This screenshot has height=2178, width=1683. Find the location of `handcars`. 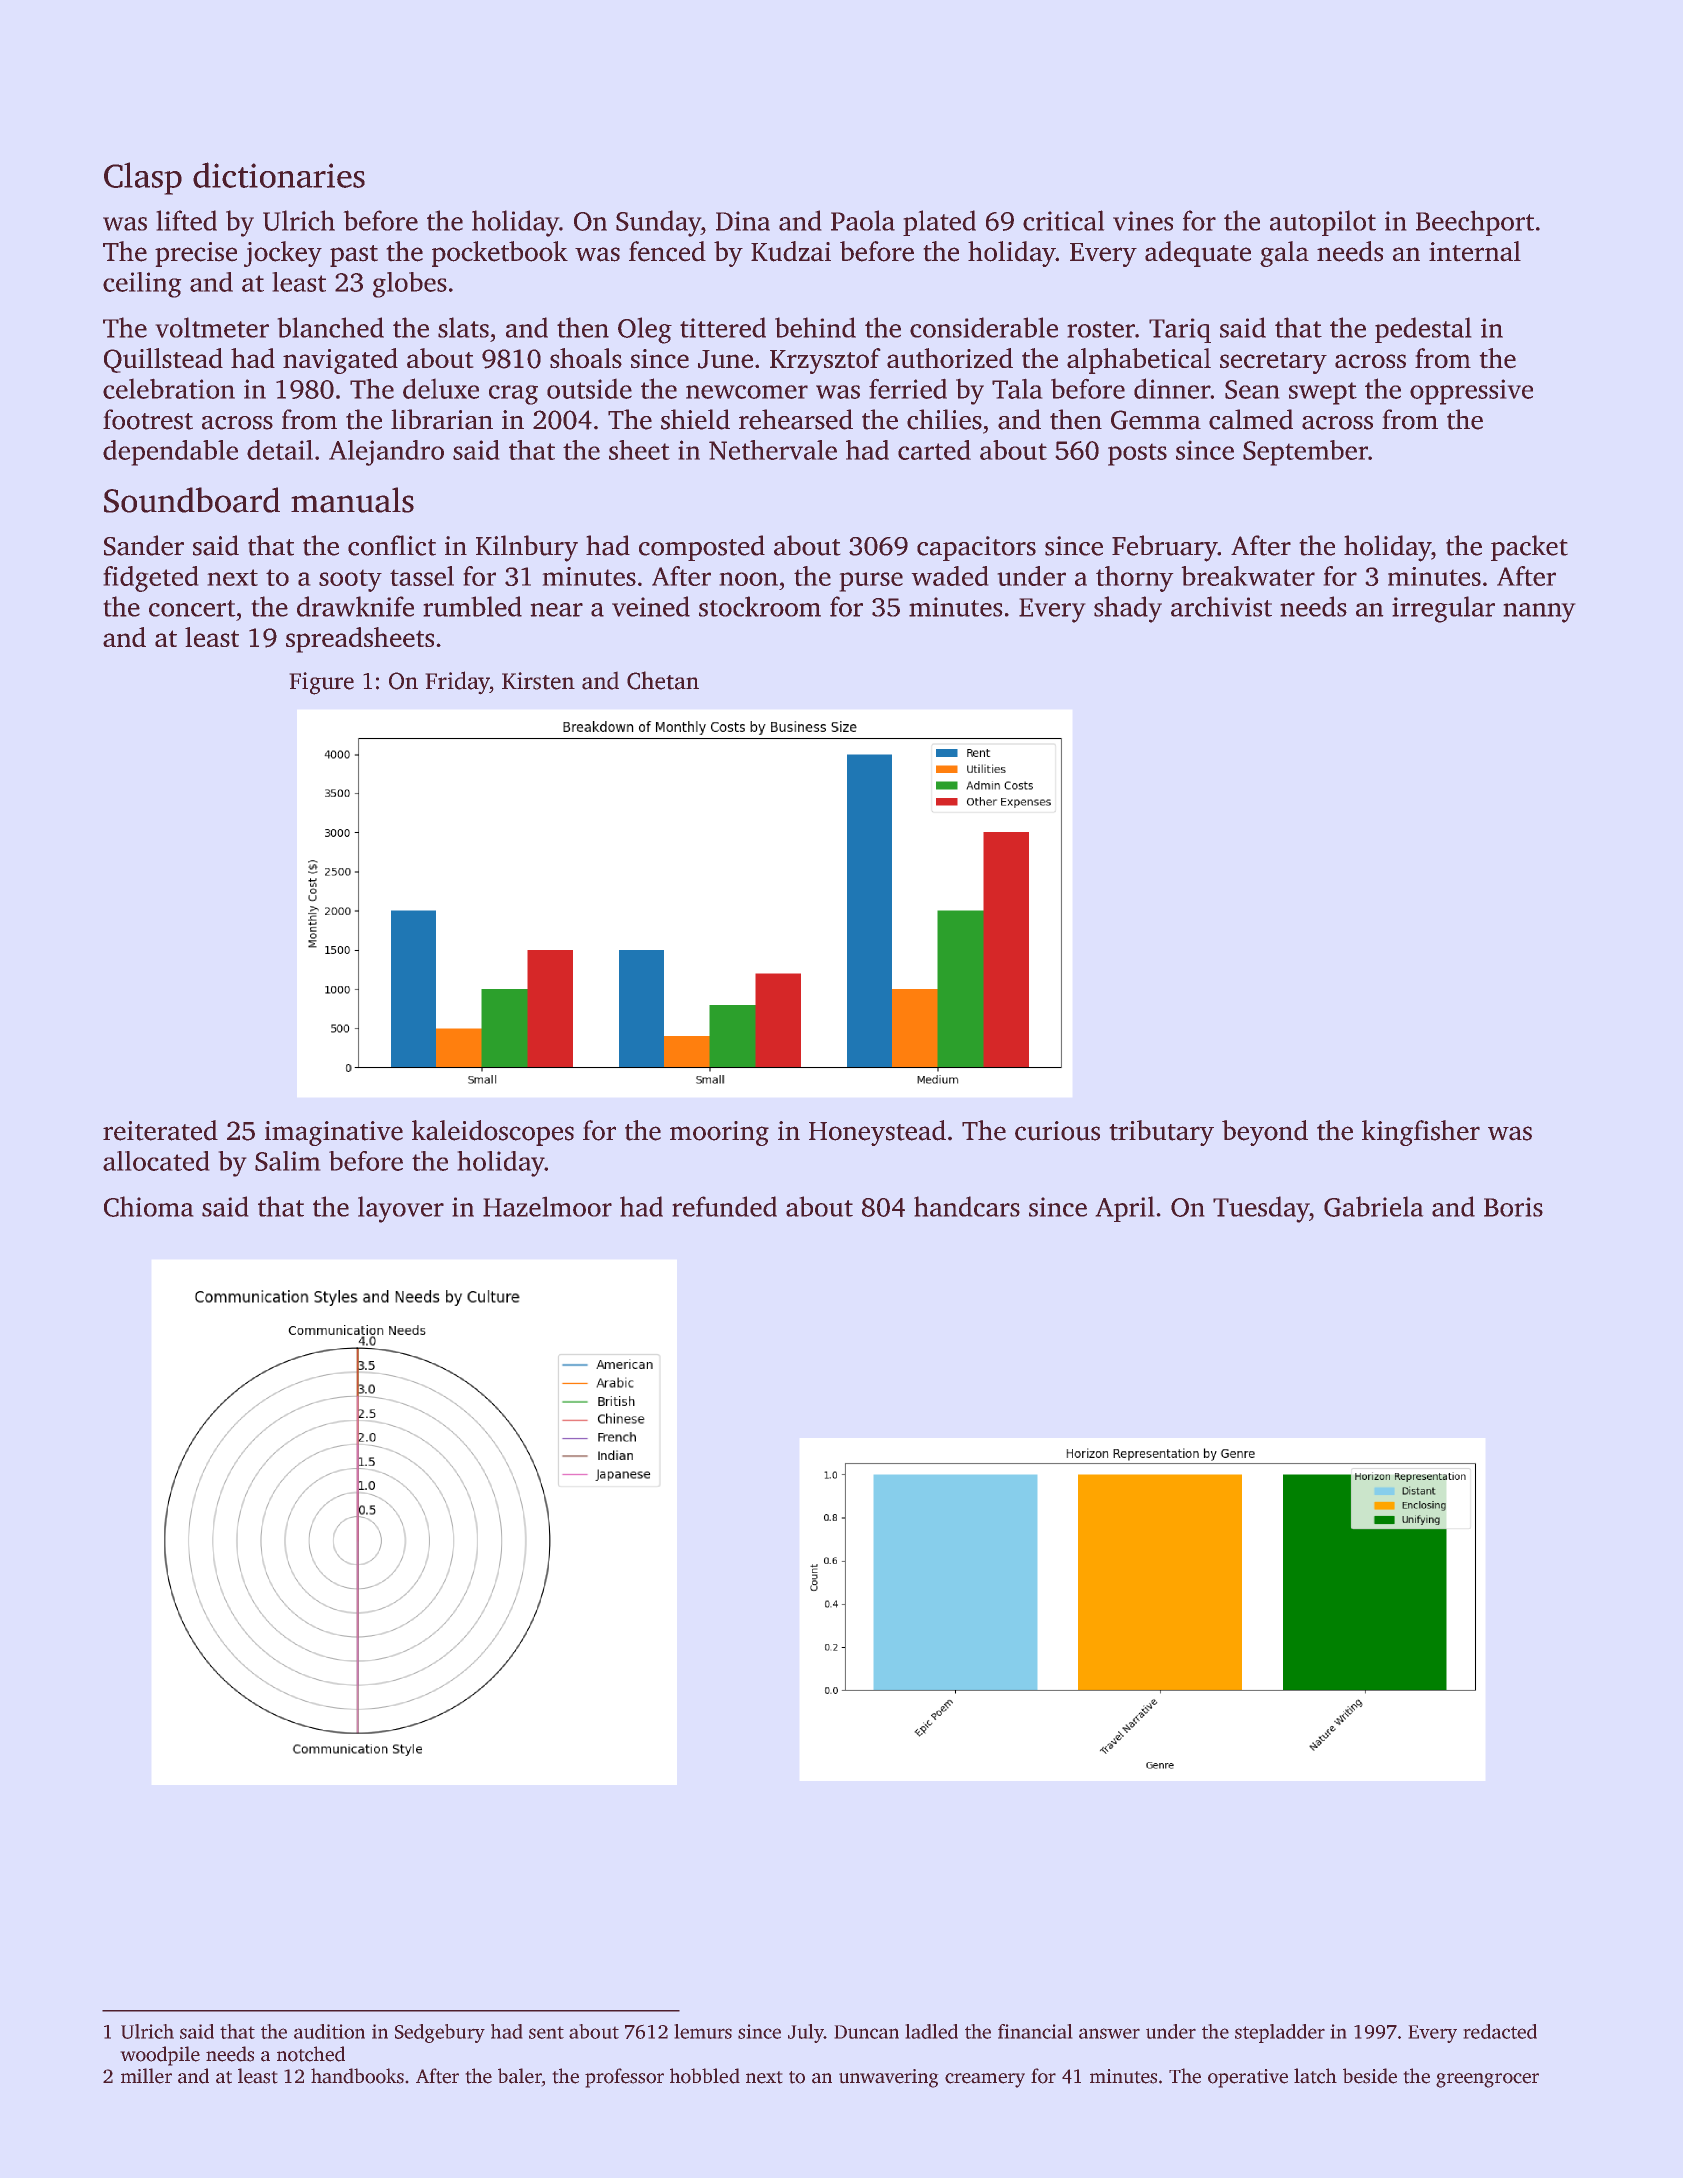

handcars is located at coordinates (967, 1206).
